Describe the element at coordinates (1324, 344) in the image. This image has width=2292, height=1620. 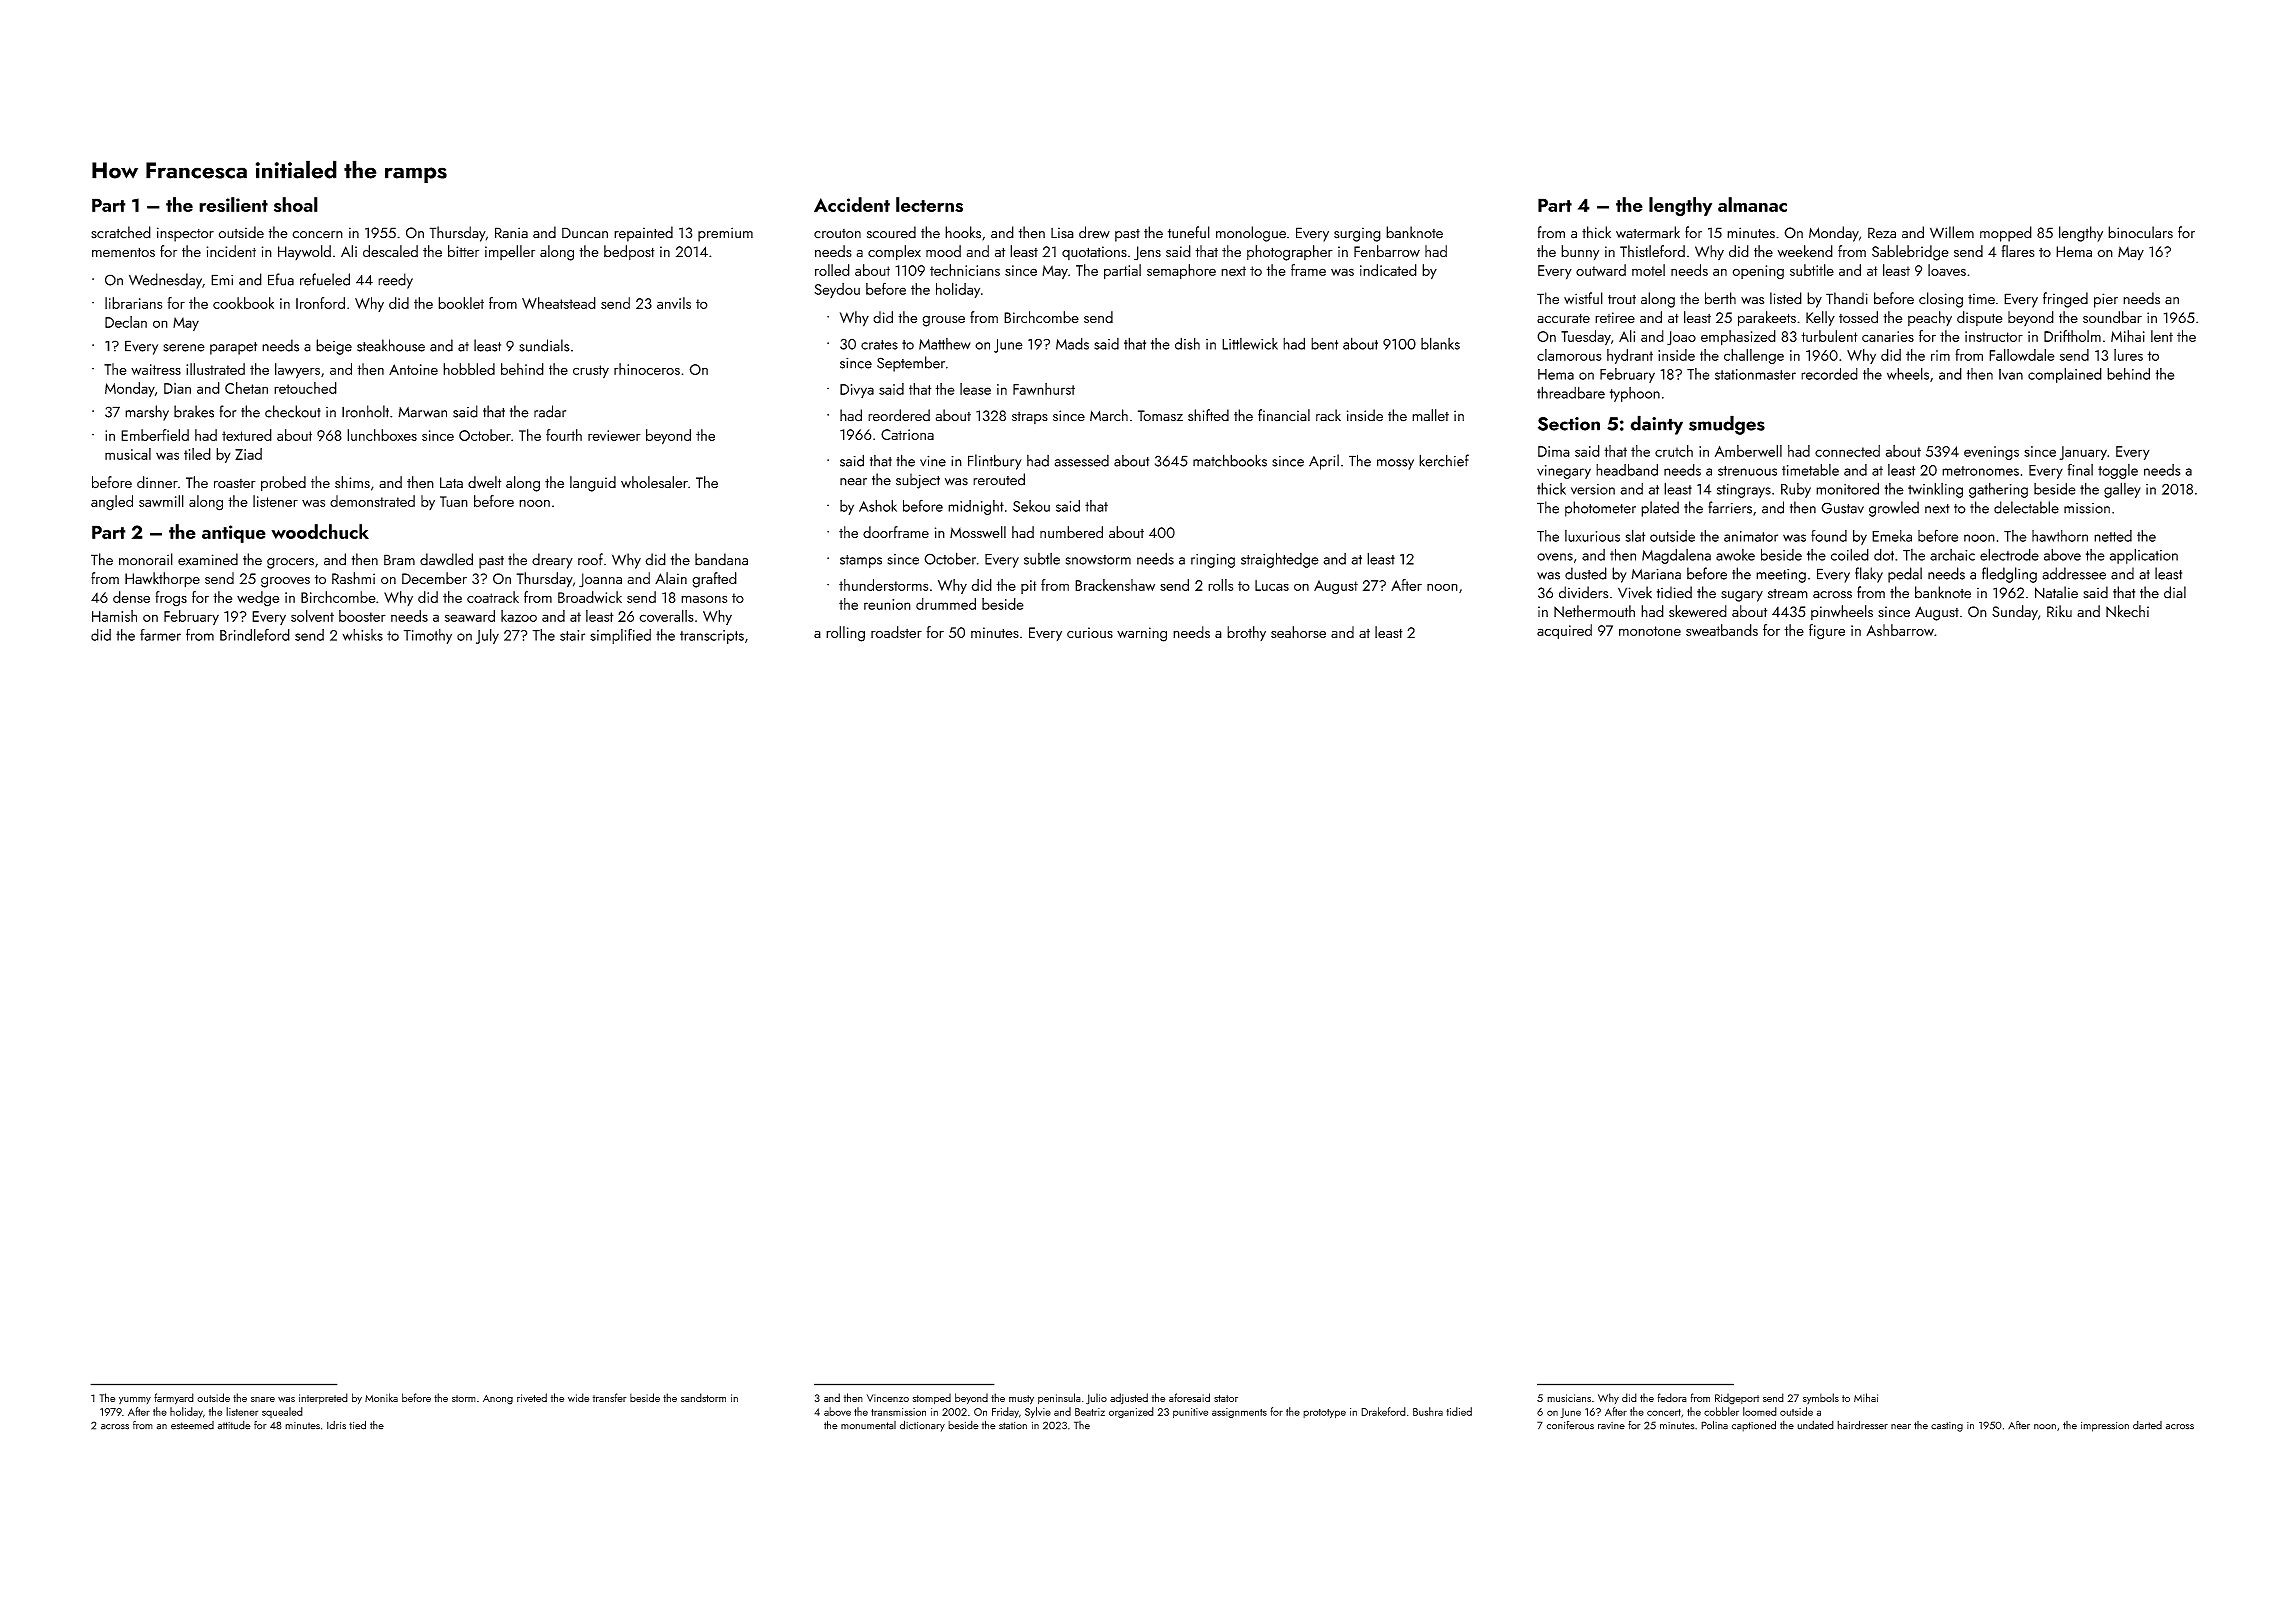
I see `bent` at that location.
